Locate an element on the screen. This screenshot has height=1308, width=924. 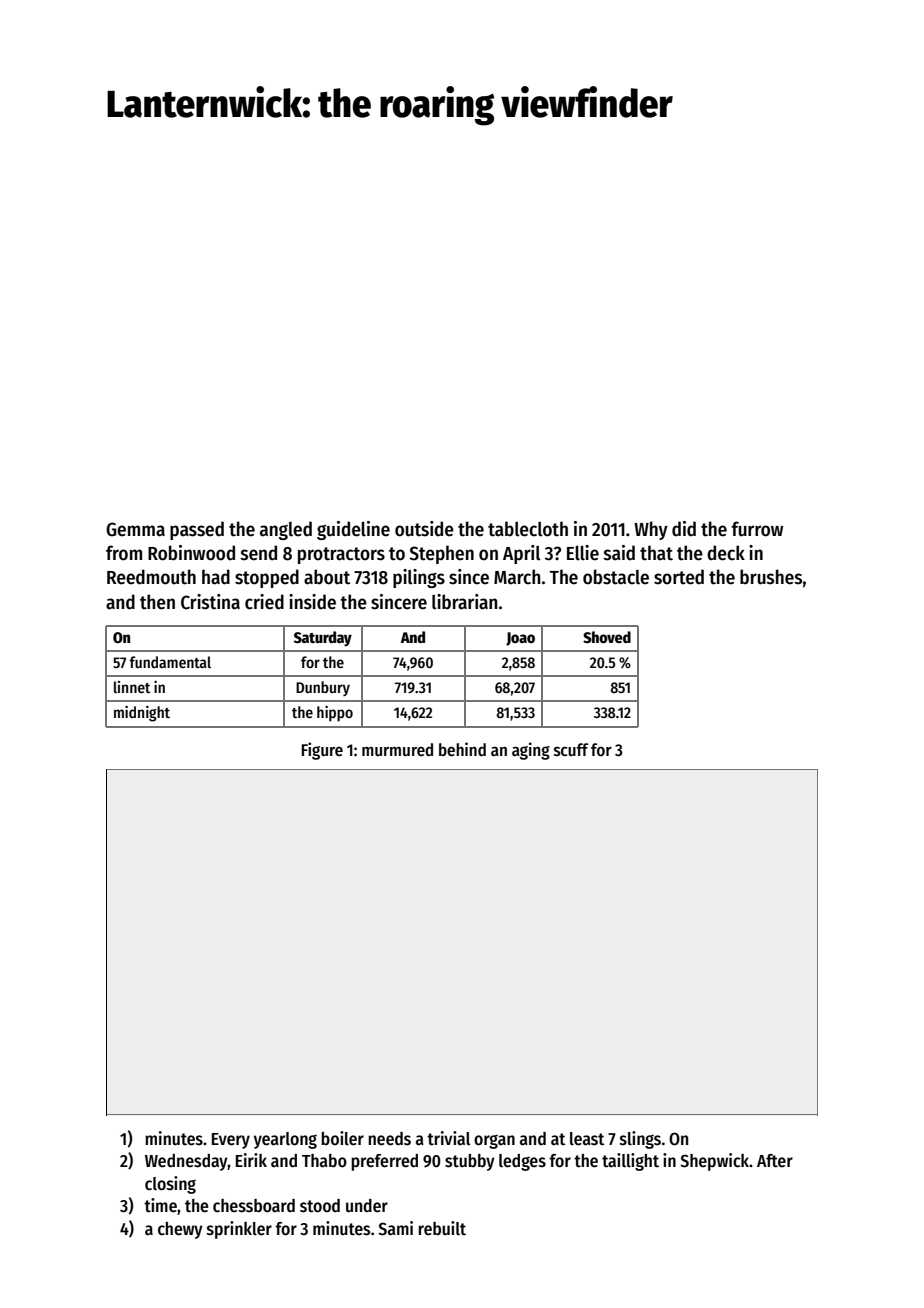
angled is located at coordinates (286, 530).
